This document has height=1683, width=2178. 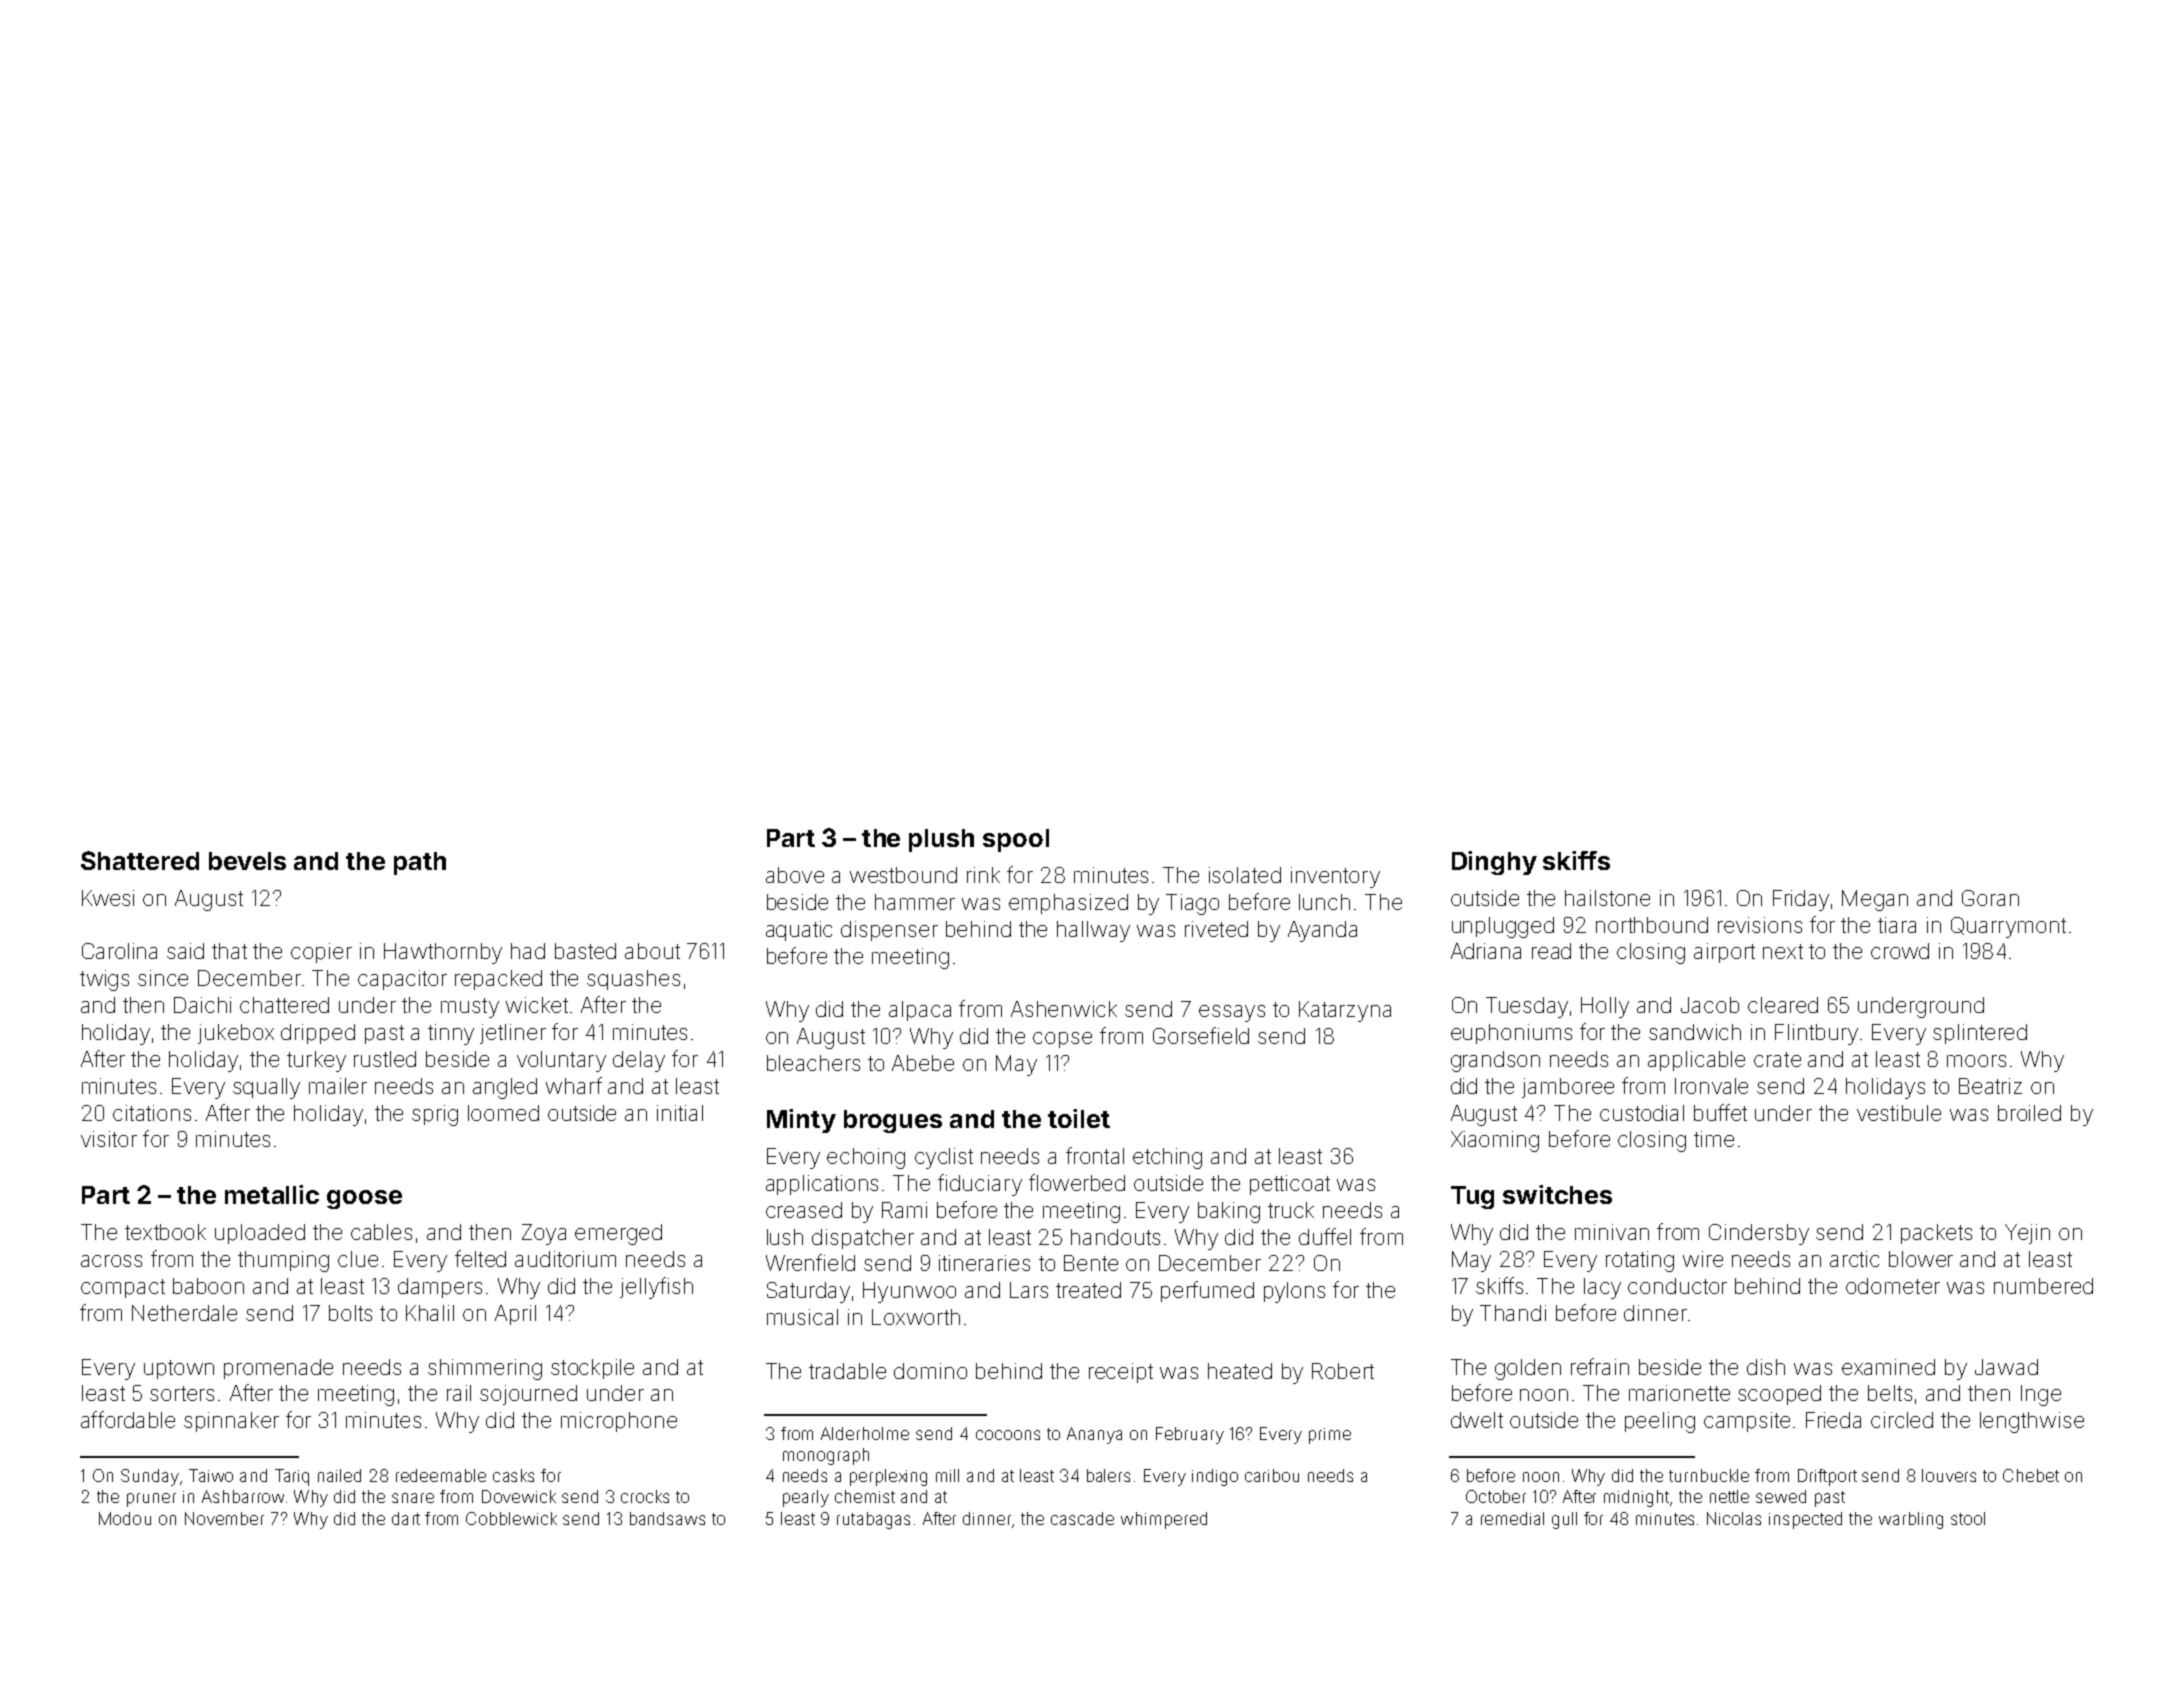 What do you see at coordinates (2032, 1422) in the document?
I see `lengthwise` at bounding box center [2032, 1422].
